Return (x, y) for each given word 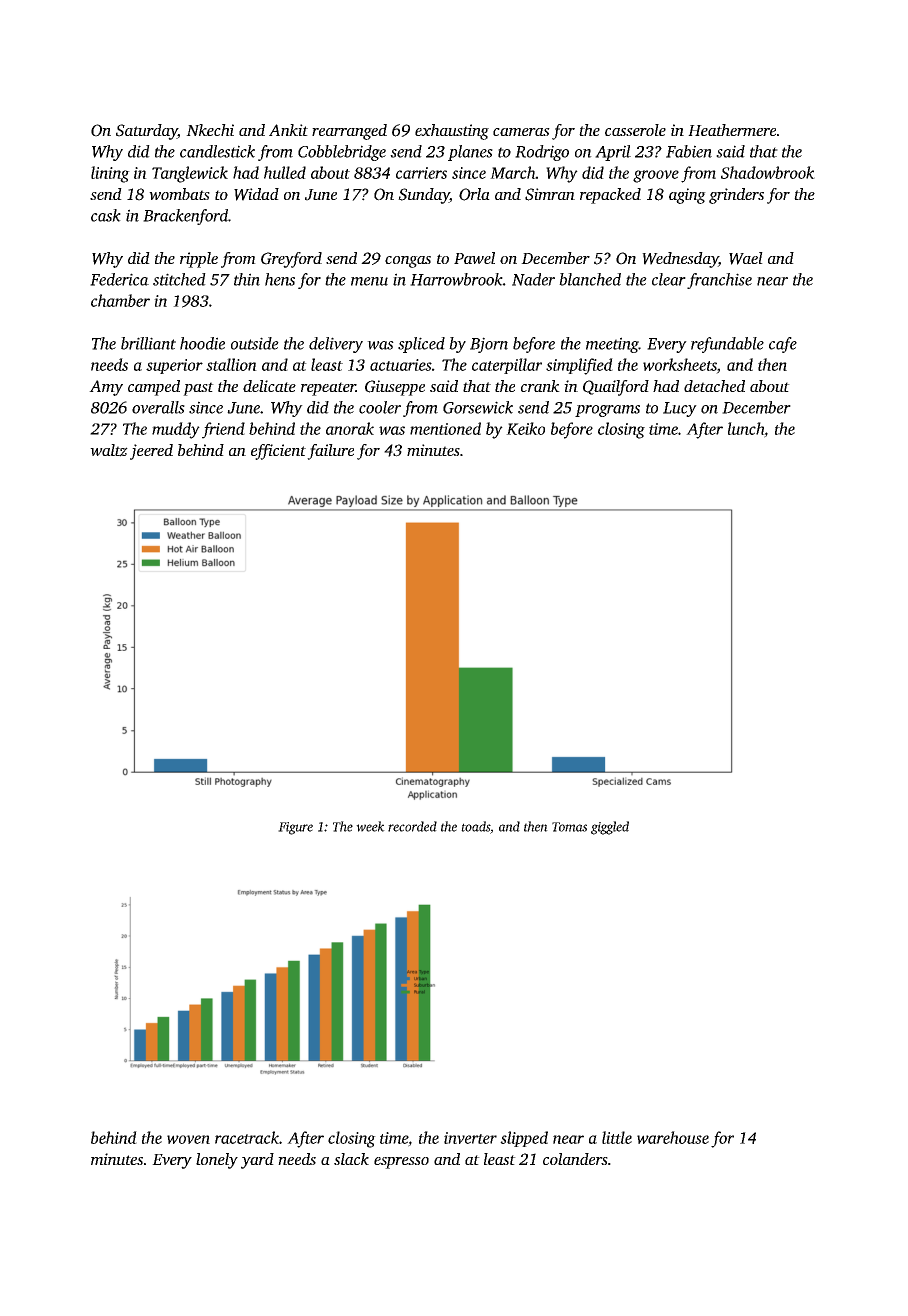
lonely (217, 1161)
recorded (412, 826)
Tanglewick (190, 174)
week (370, 826)
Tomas (569, 827)
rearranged (349, 132)
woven (188, 1139)
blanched (590, 279)
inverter (470, 1138)
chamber (120, 300)
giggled (610, 828)
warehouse (673, 1137)
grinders (736, 196)
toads (475, 826)
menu (369, 281)
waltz (109, 450)
